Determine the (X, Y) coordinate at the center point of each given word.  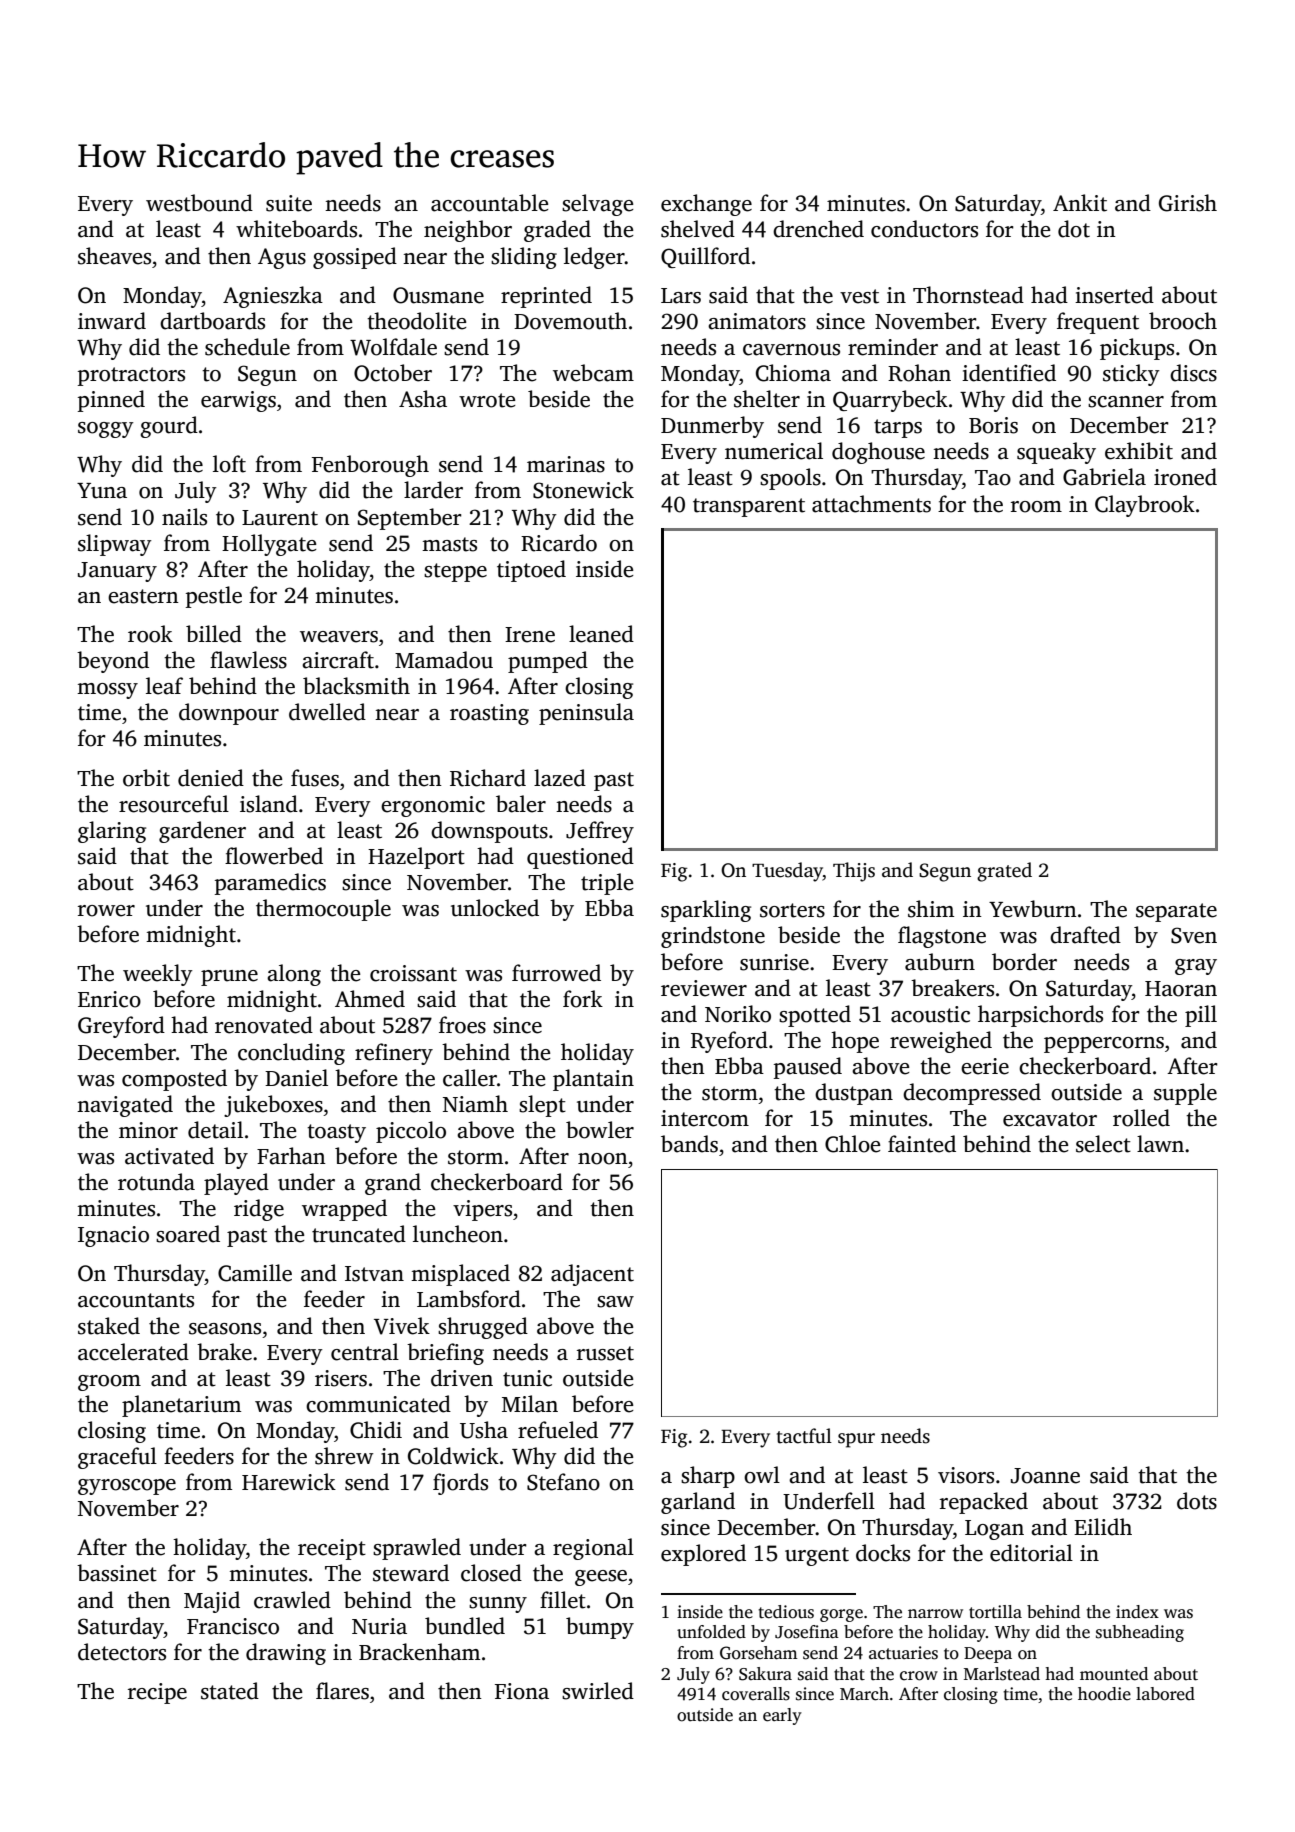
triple (607, 884)
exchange (706, 205)
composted (174, 1080)
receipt (332, 1549)
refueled (558, 1430)
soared (188, 1234)
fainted (922, 1144)
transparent (749, 507)
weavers (339, 637)
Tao (993, 478)
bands (689, 1144)
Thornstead (968, 295)
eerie (985, 1066)
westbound (199, 203)
